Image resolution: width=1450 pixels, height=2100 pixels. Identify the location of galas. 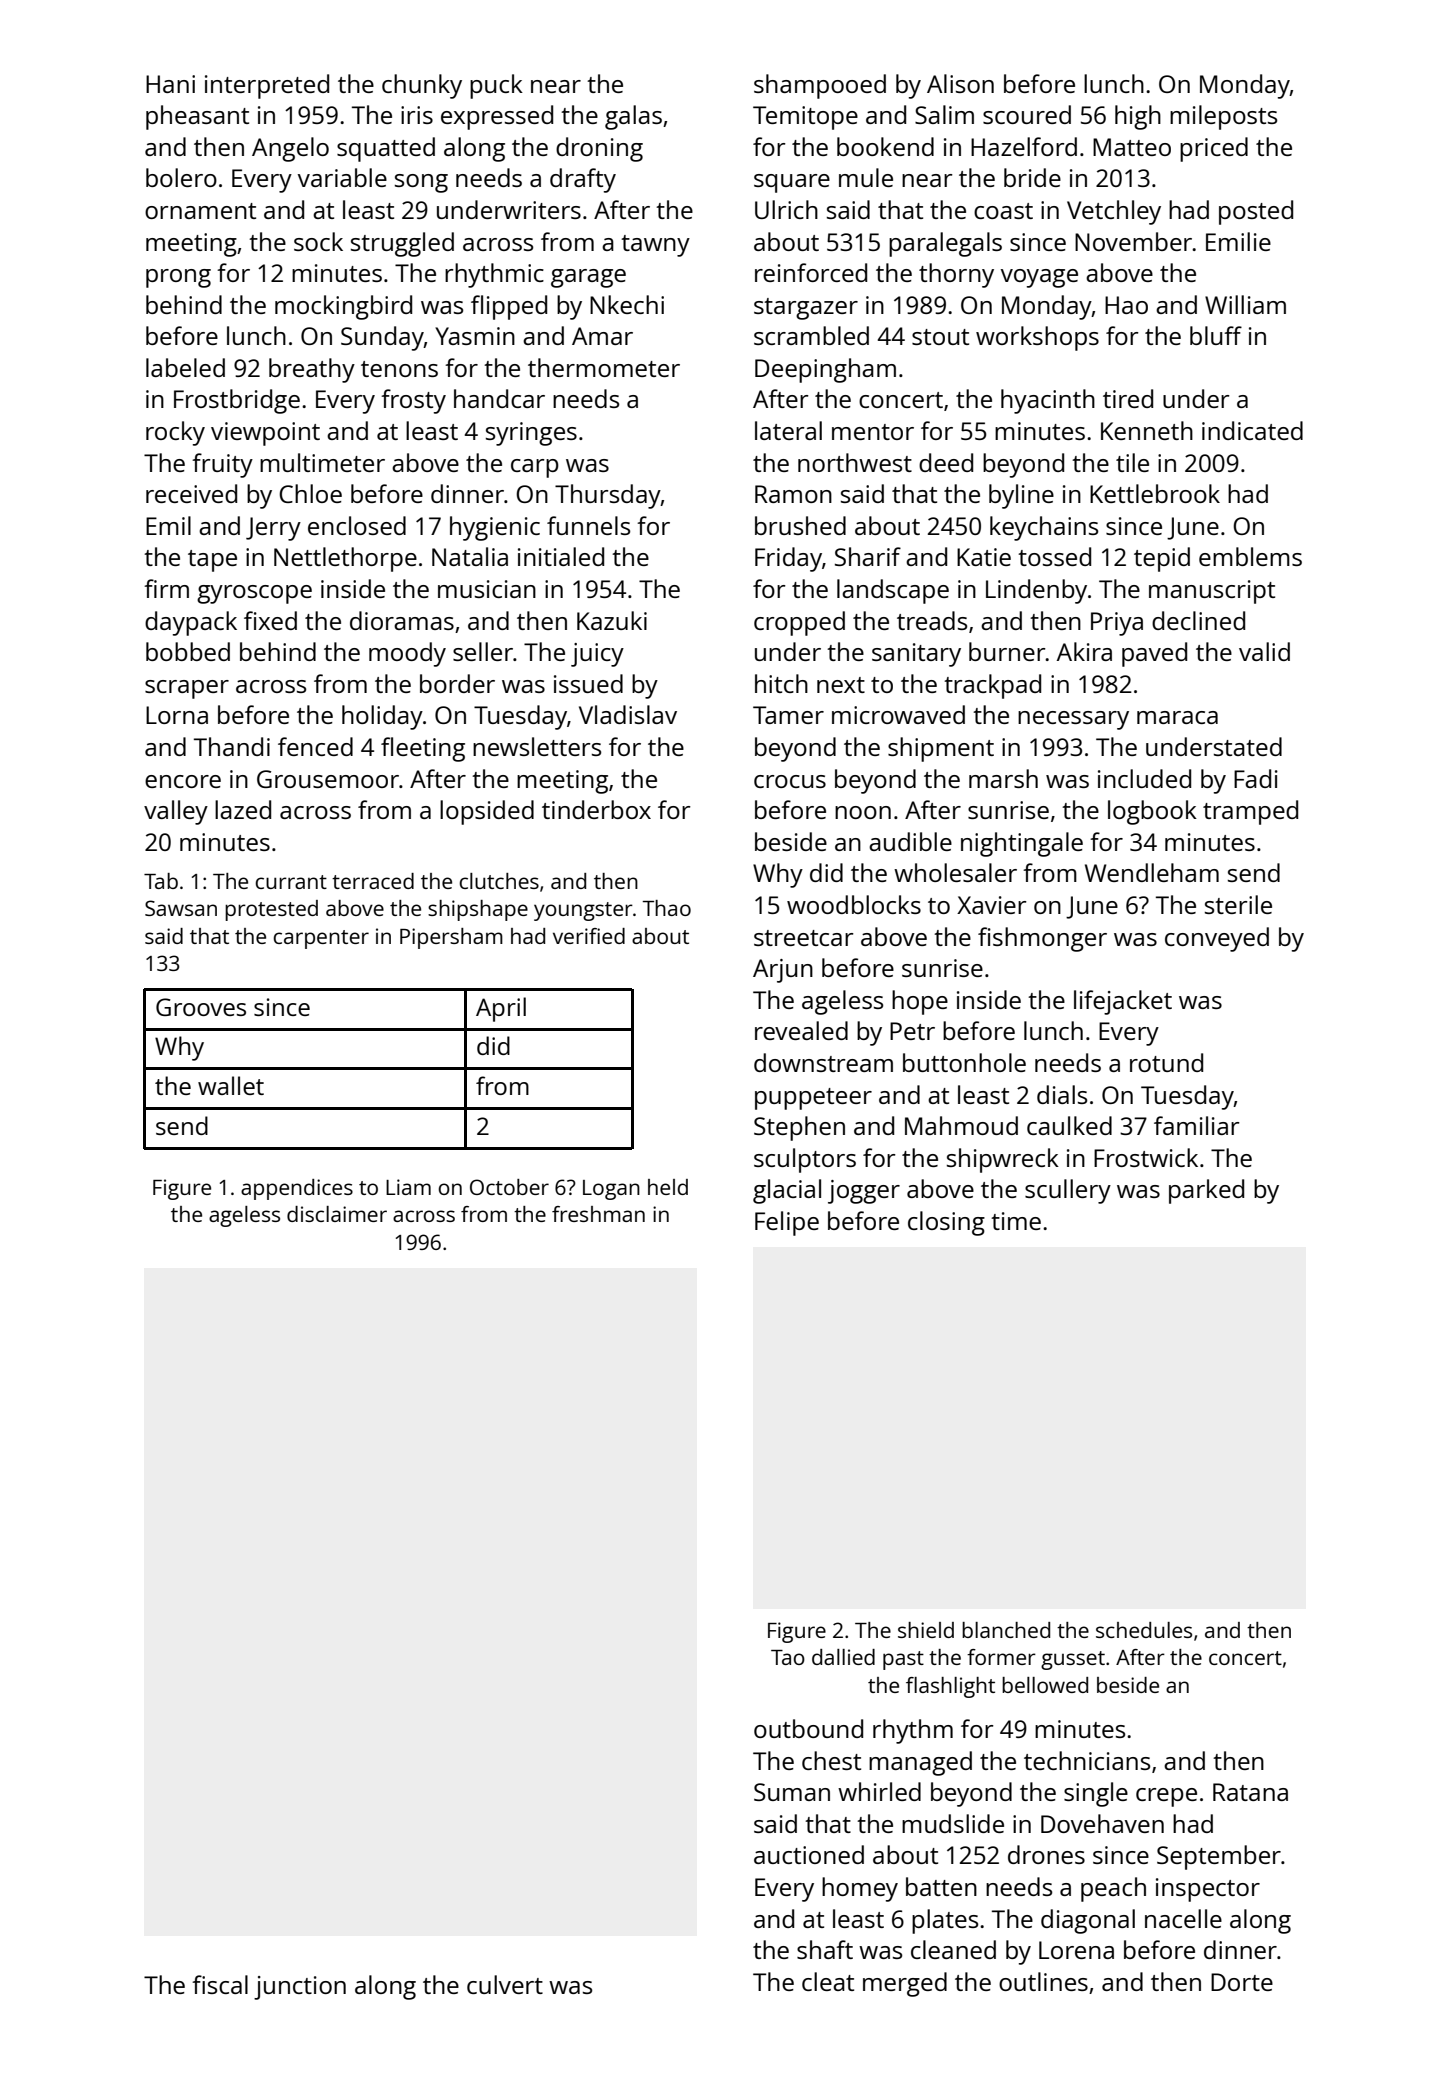
(633, 117).
